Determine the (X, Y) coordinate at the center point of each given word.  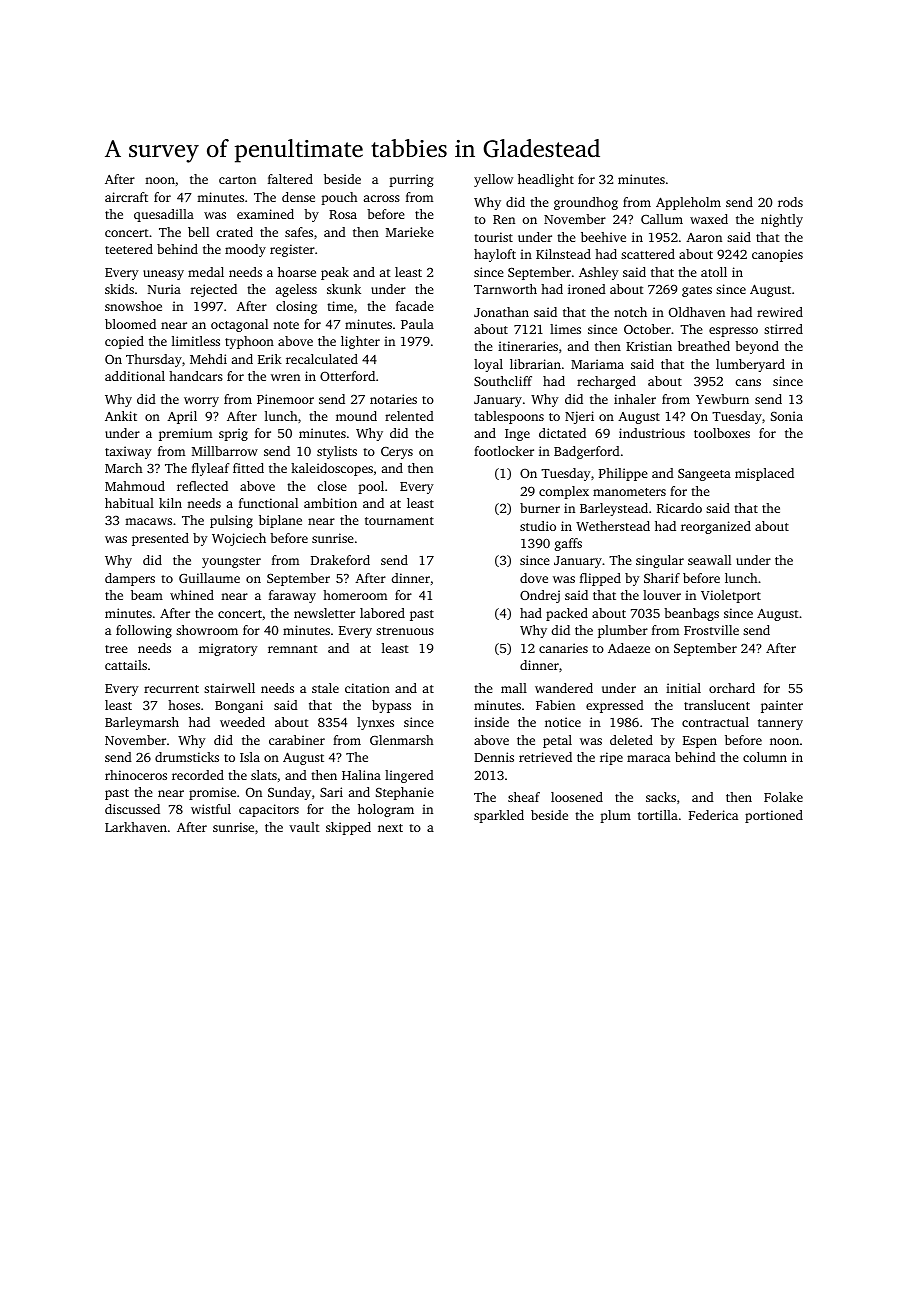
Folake (783, 797)
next (390, 828)
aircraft (126, 197)
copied (124, 342)
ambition (330, 503)
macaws (148, 521)
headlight (546, 180)
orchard (732, 688)
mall (514, 688)
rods (790, 202)
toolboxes (722, 433)
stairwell (229, 688)
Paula (417, 324)
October (647, 329)
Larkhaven (136, 827)
